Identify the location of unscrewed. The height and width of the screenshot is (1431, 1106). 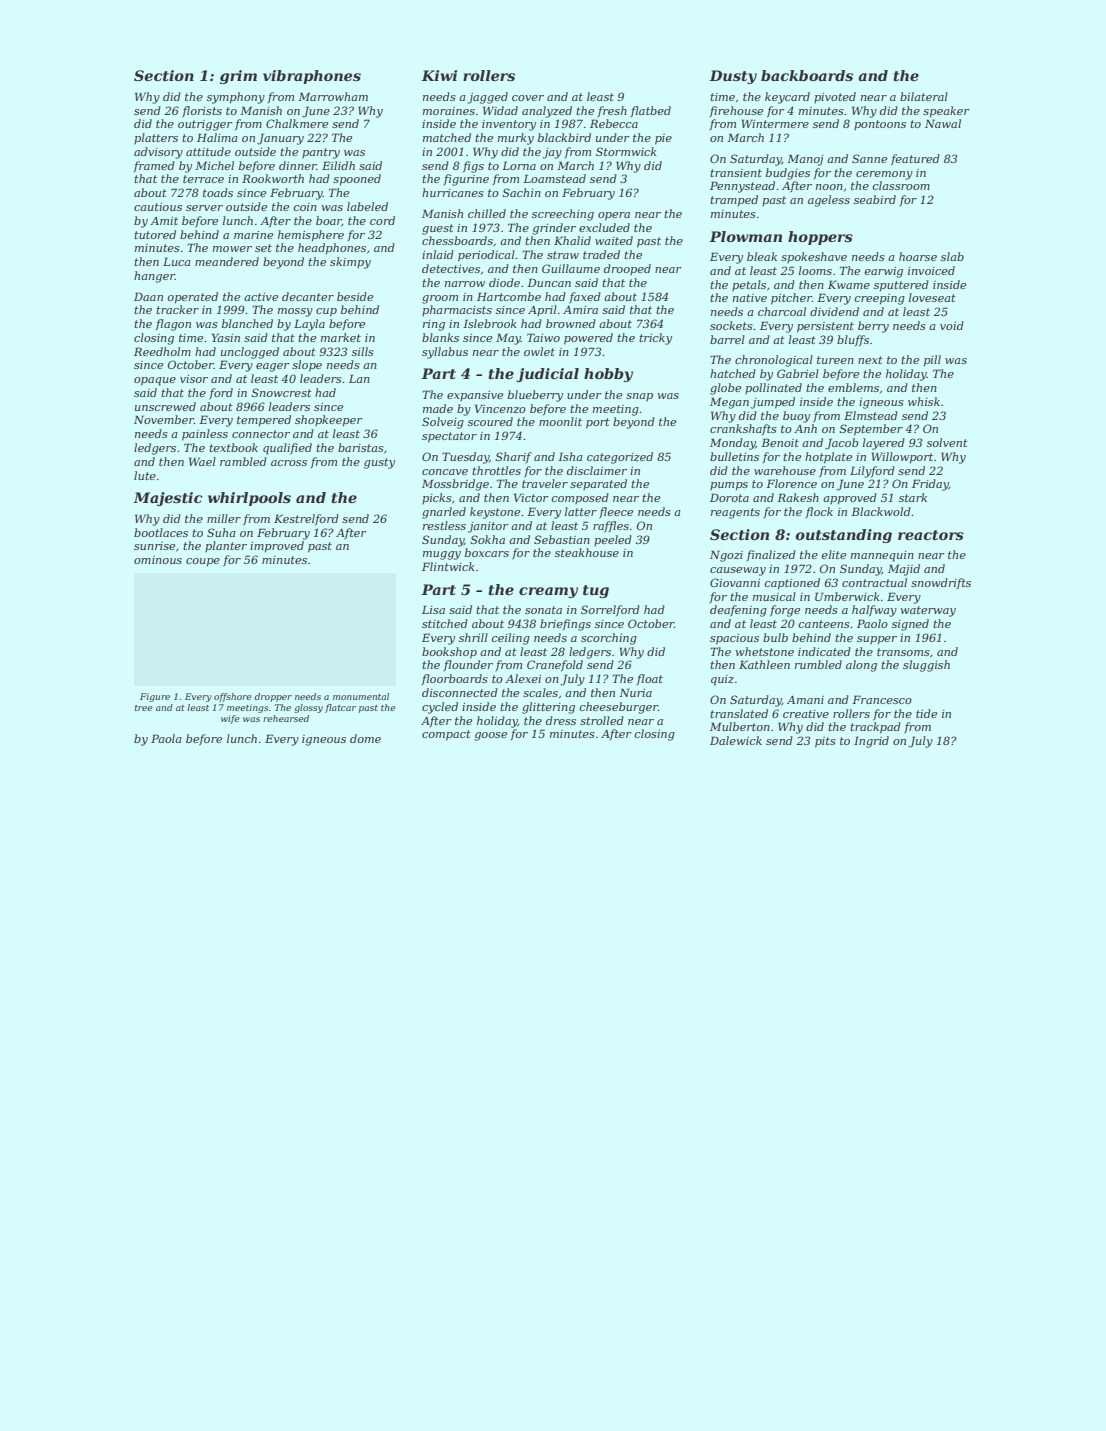
(165, 406).
